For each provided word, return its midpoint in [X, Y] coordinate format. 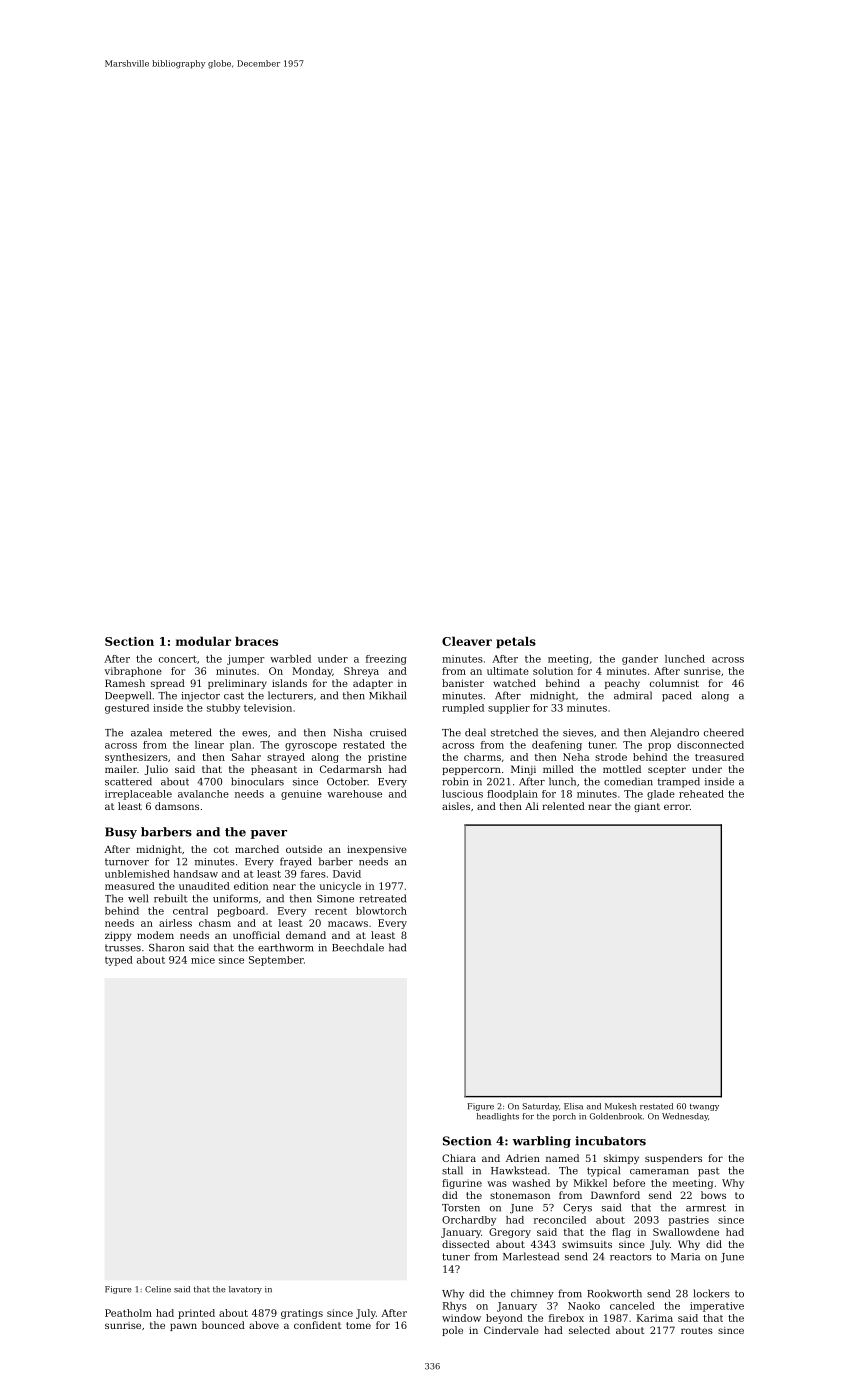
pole [452, 1331]
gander [640, 660]
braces [256, 641]
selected [589, 1330]
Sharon [166, 947]
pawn [183, 1327]
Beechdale [358, 947]
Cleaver [467, 641]
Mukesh [620, 1106]
